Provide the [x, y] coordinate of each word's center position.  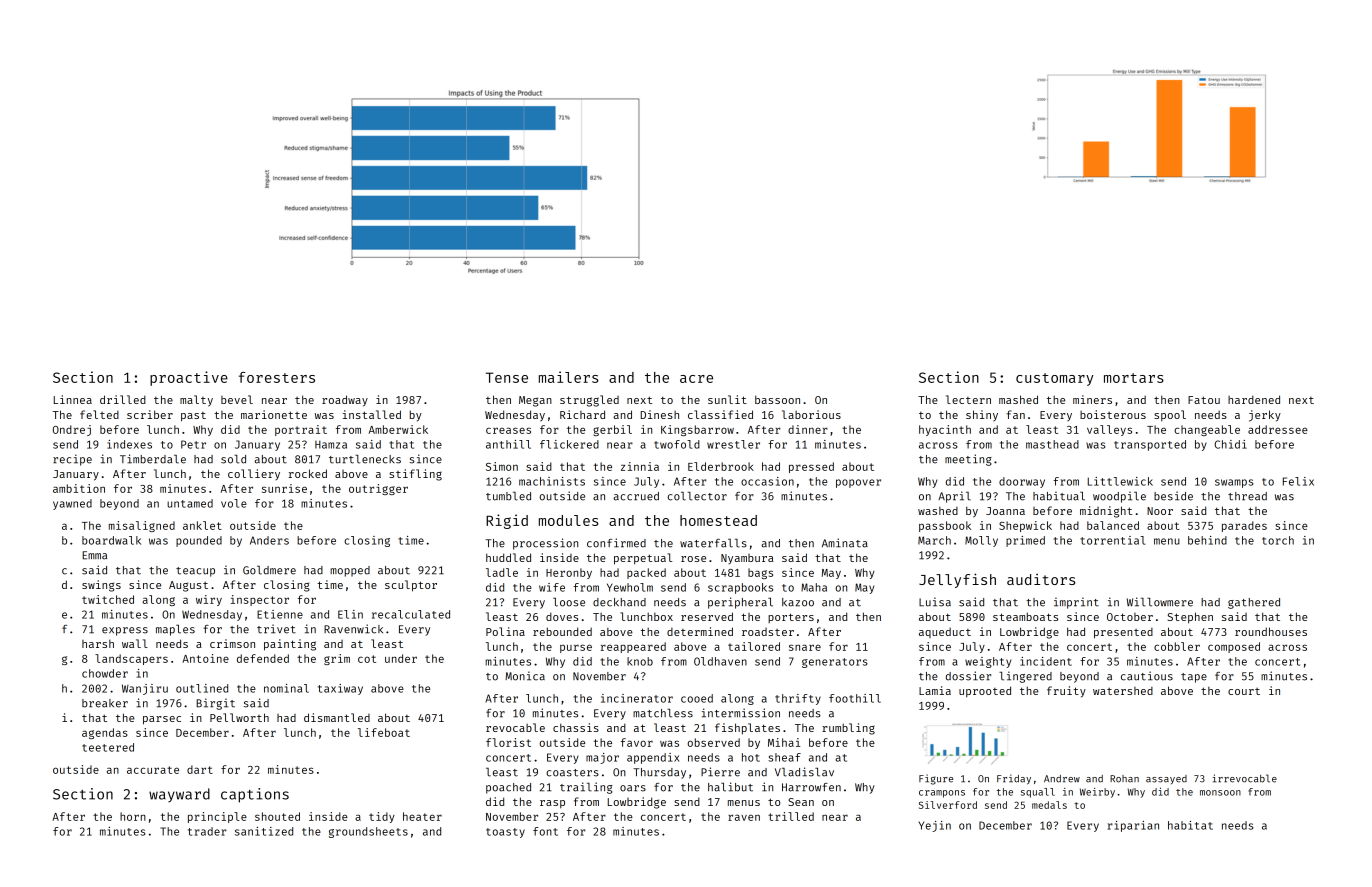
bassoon [777, 399]
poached [508, 788]
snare [805, 647]
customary [1054, 379]
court [1244, 691]
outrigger [378, 489]
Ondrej [72, 430]
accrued [636, 496]
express [125, 631]
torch [1278, 540]
